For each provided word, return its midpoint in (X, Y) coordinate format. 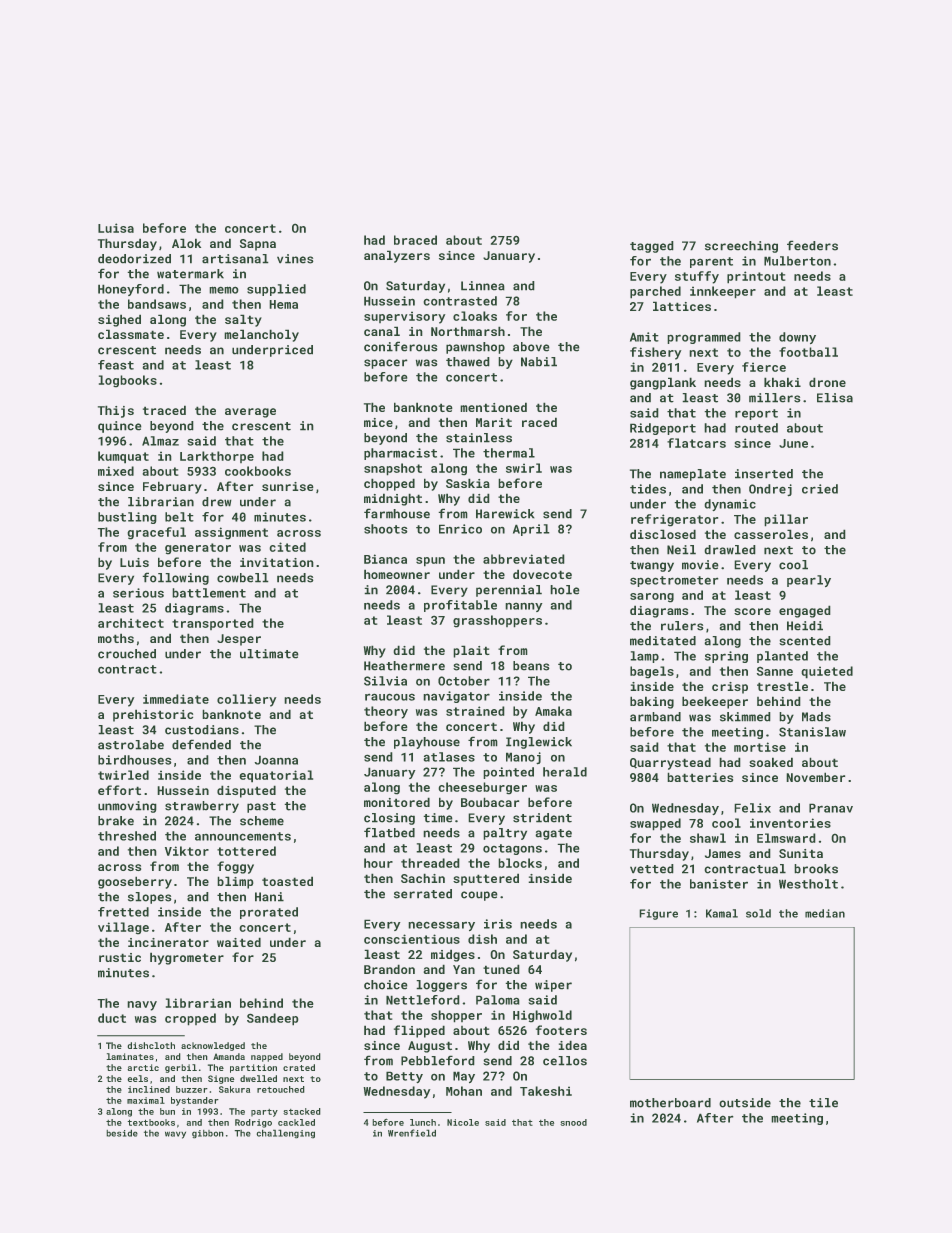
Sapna (258, 245)
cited (287, 547)
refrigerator (674, 520)
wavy (175, 1135)
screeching (741, 247)
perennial (509, 591)
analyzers (397, 256)
